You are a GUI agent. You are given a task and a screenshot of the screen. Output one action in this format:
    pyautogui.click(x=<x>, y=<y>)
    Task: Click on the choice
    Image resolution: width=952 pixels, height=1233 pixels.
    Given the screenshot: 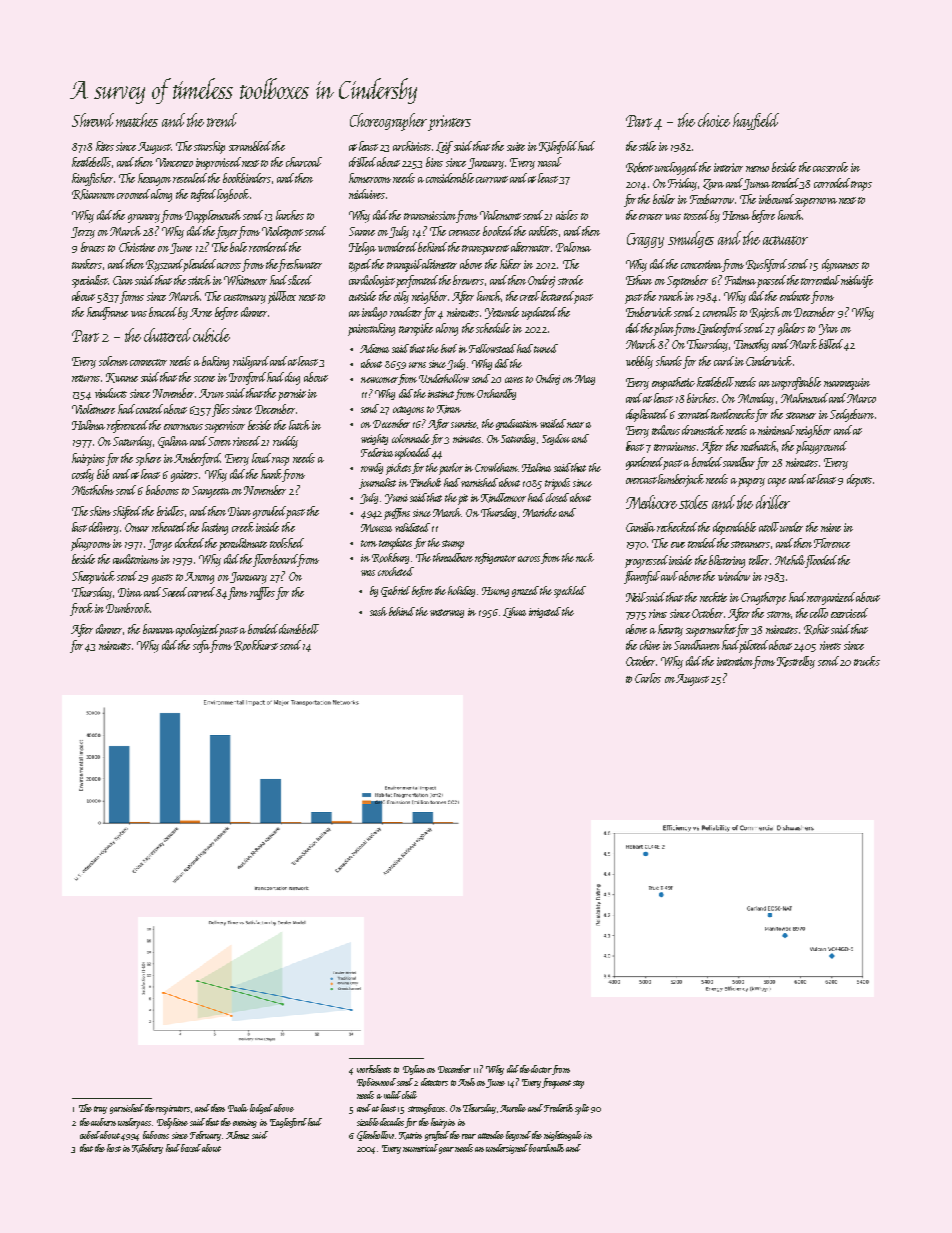 What is the action you would take?
    pyautogui.click(x=714, y=120)
